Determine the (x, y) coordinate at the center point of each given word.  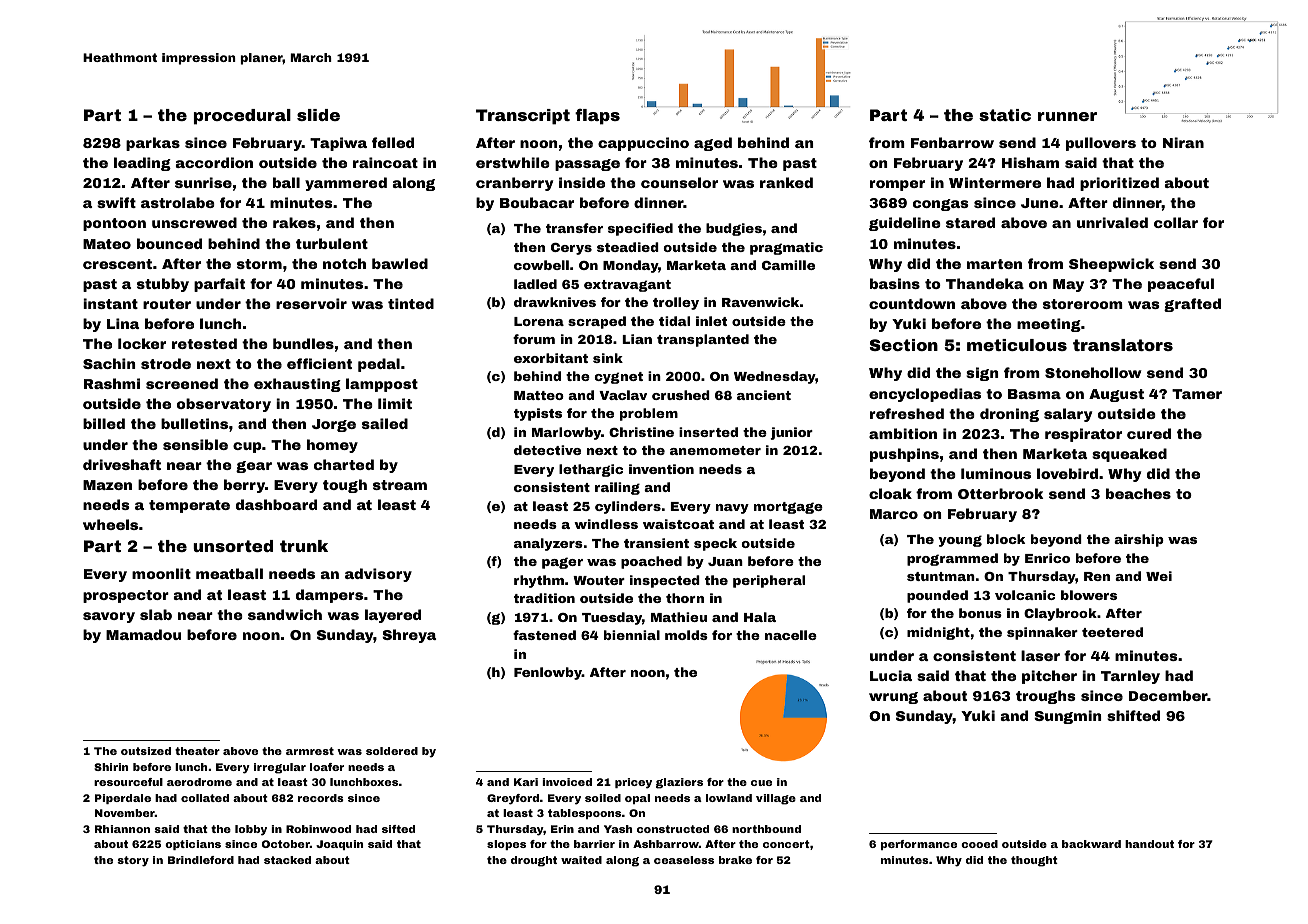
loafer (327, 767)
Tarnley (1130, 677)
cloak (890, 493)
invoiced (567, 782)
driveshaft (122, 464)
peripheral (769, 581)
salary (1068, 415)
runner (1067, 116)
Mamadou (143, 634)
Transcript (523, 117)
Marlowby (566, 433)
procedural (242, 117)
